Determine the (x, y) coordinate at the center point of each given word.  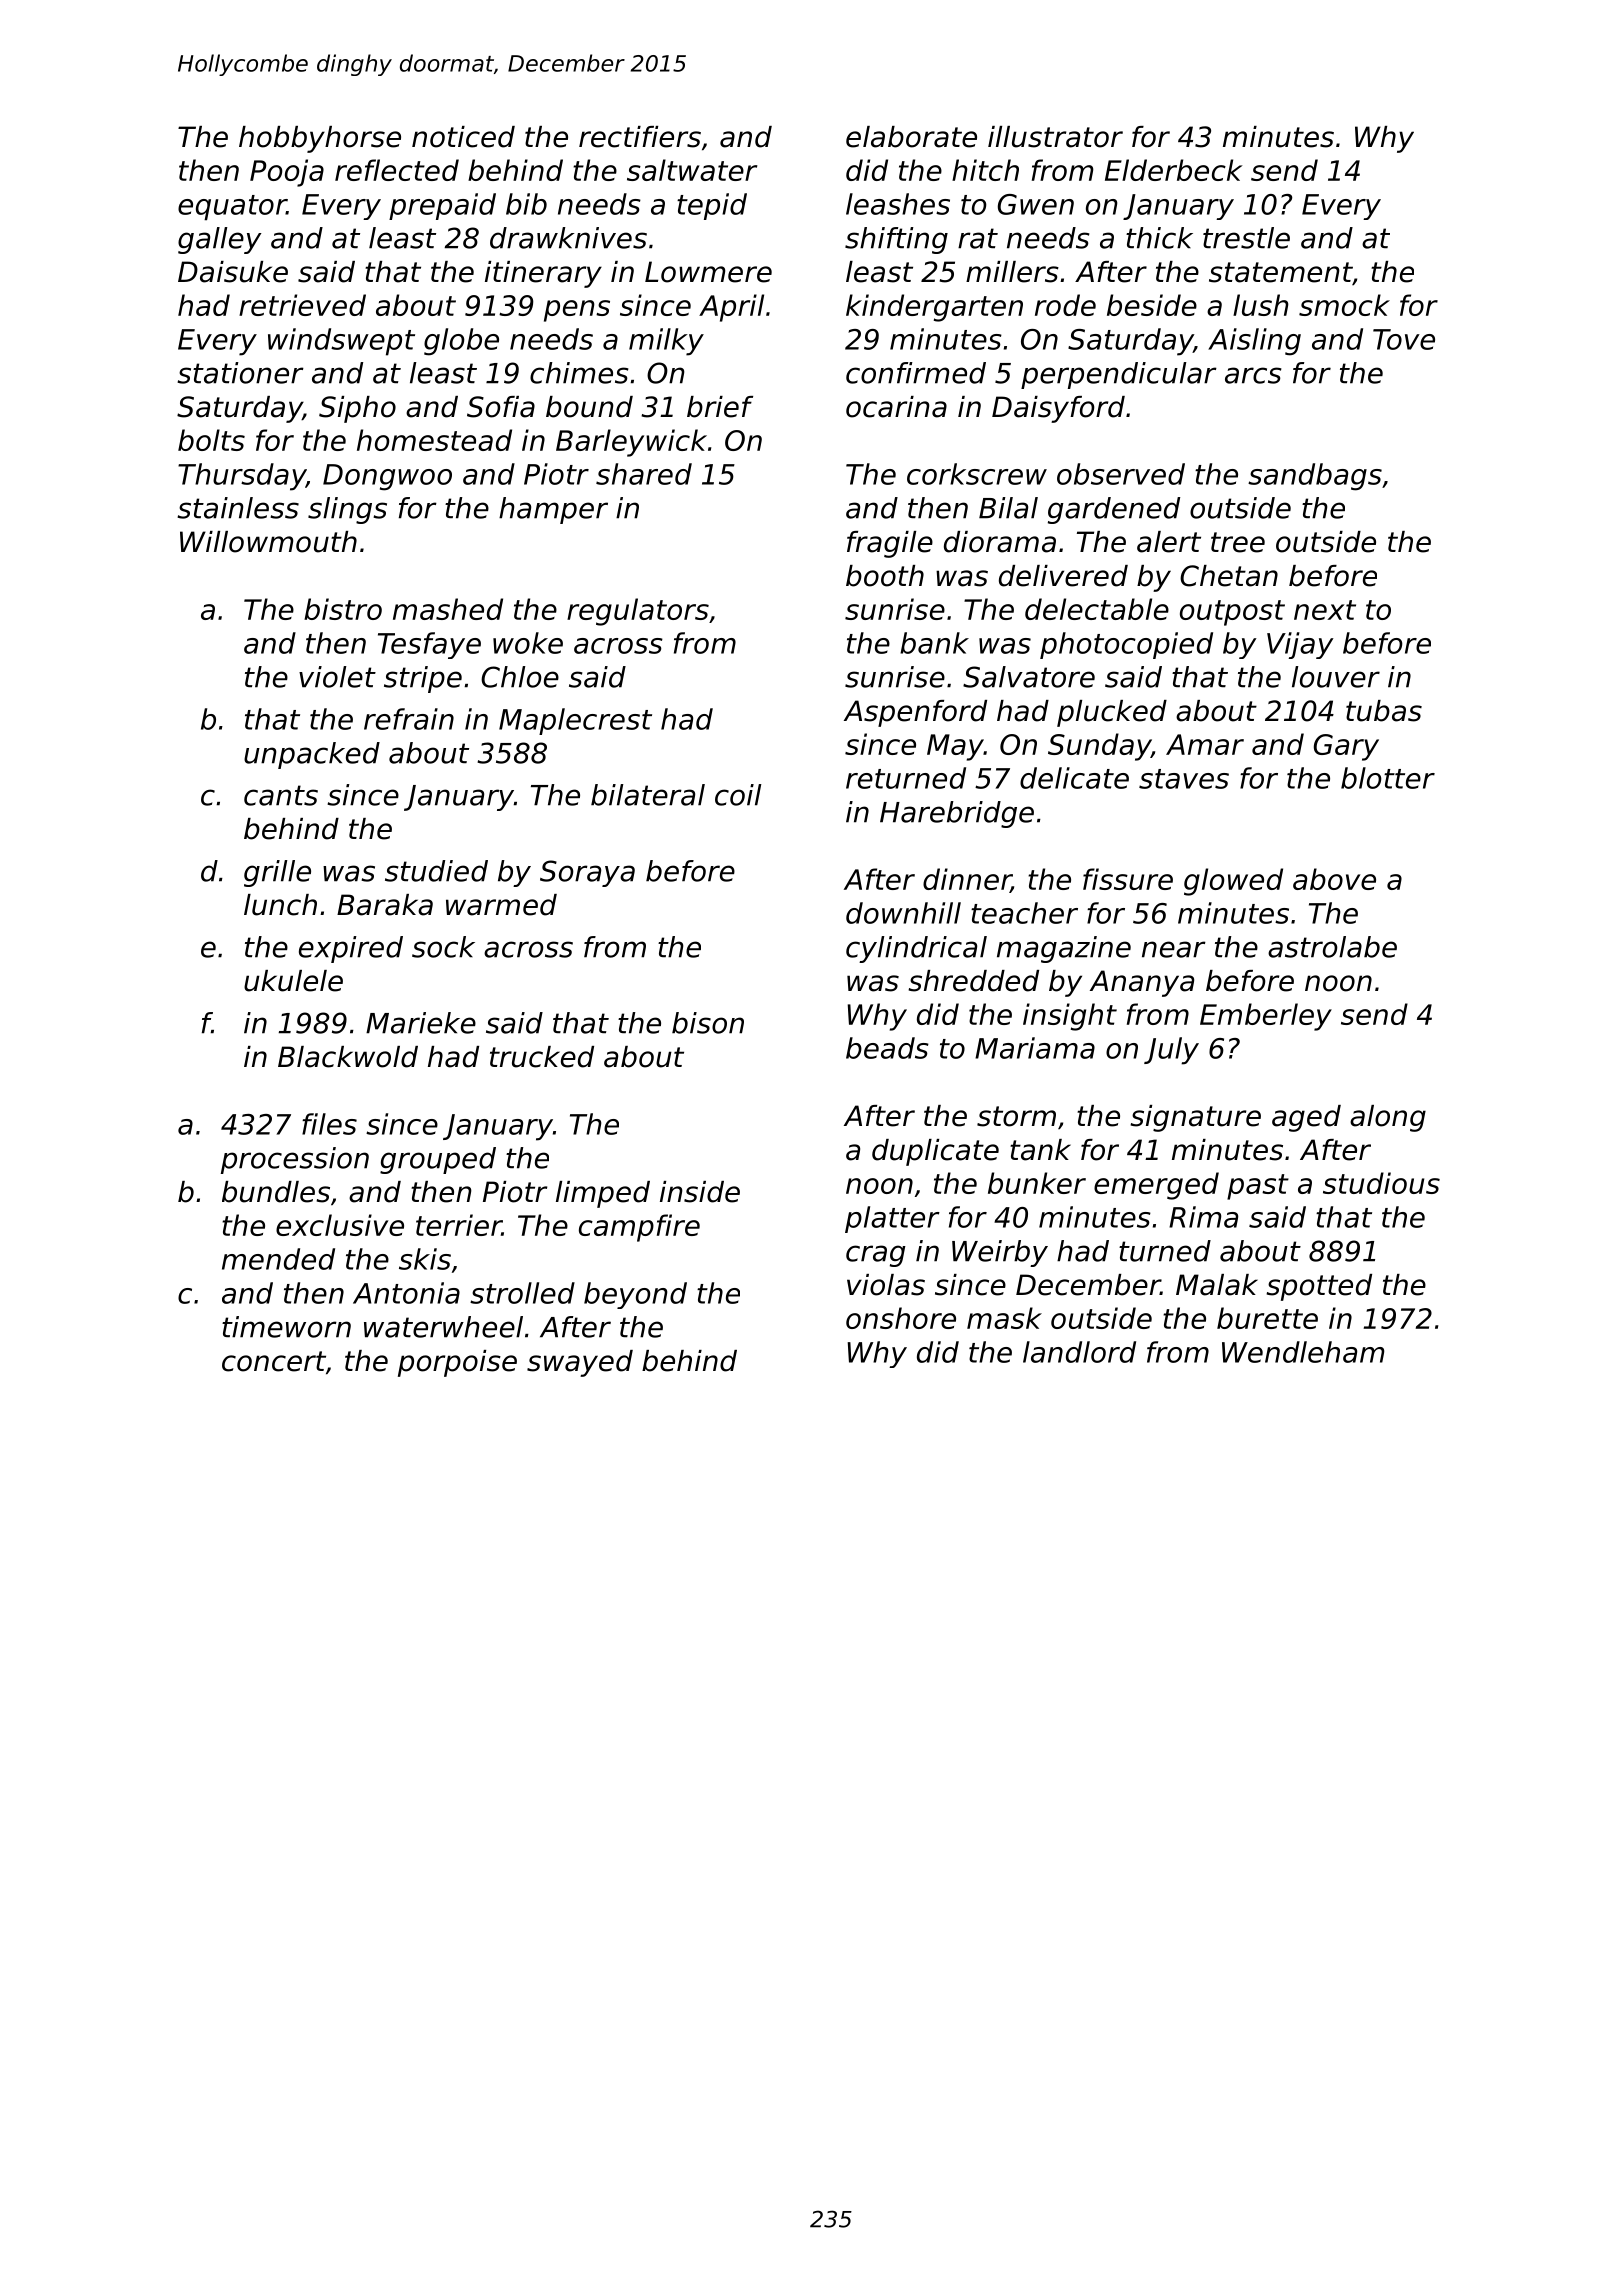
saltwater (692, 170)
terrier (459, 1225)
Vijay (1300, 645)
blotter (1388, 778)
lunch (280, 905)
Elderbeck (1173, 170)
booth (885, 576)
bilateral (648, 795)
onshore (901, 1318)
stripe (423, 679)
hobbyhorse (320, 139)
